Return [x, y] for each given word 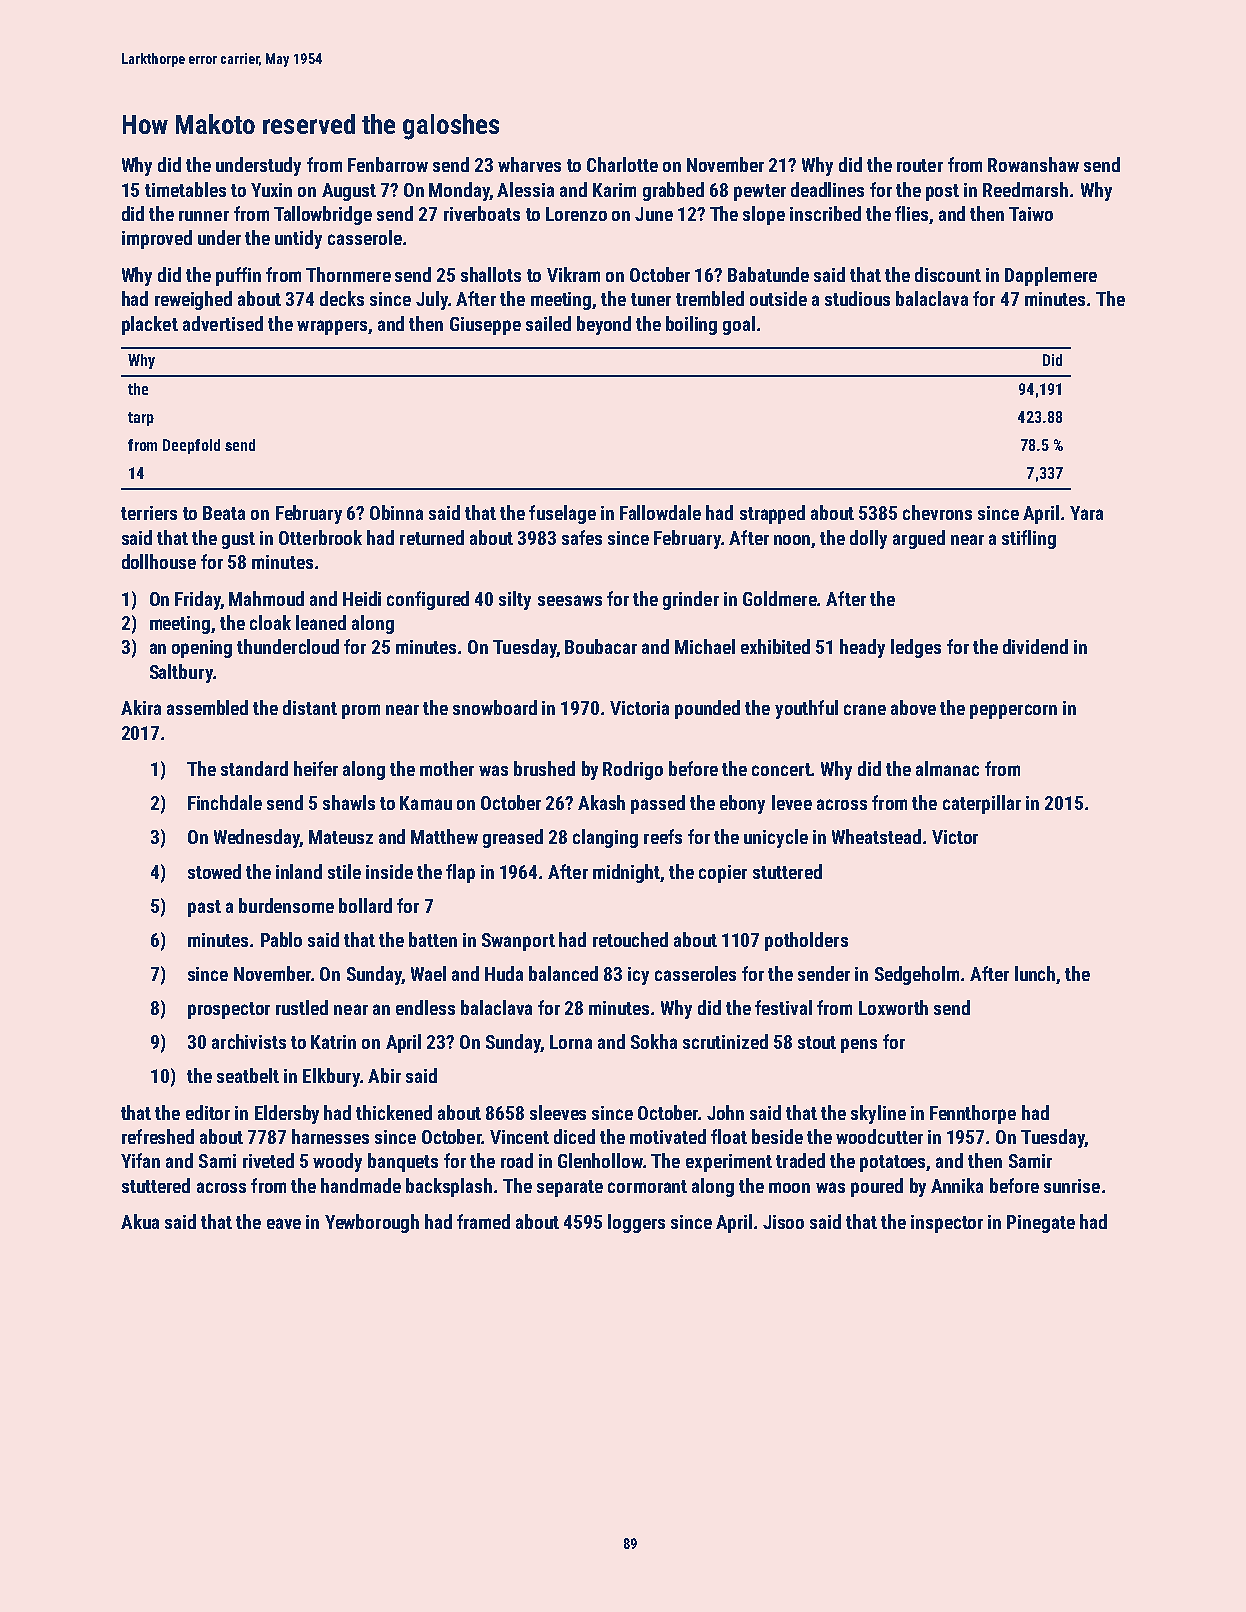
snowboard [495, 707]
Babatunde [768, 274]
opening [202, 649]
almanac [947, 768]
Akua [140, 1221]
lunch [1035, 973]
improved [157, 239]
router [920, 165]
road [517, 1160]
